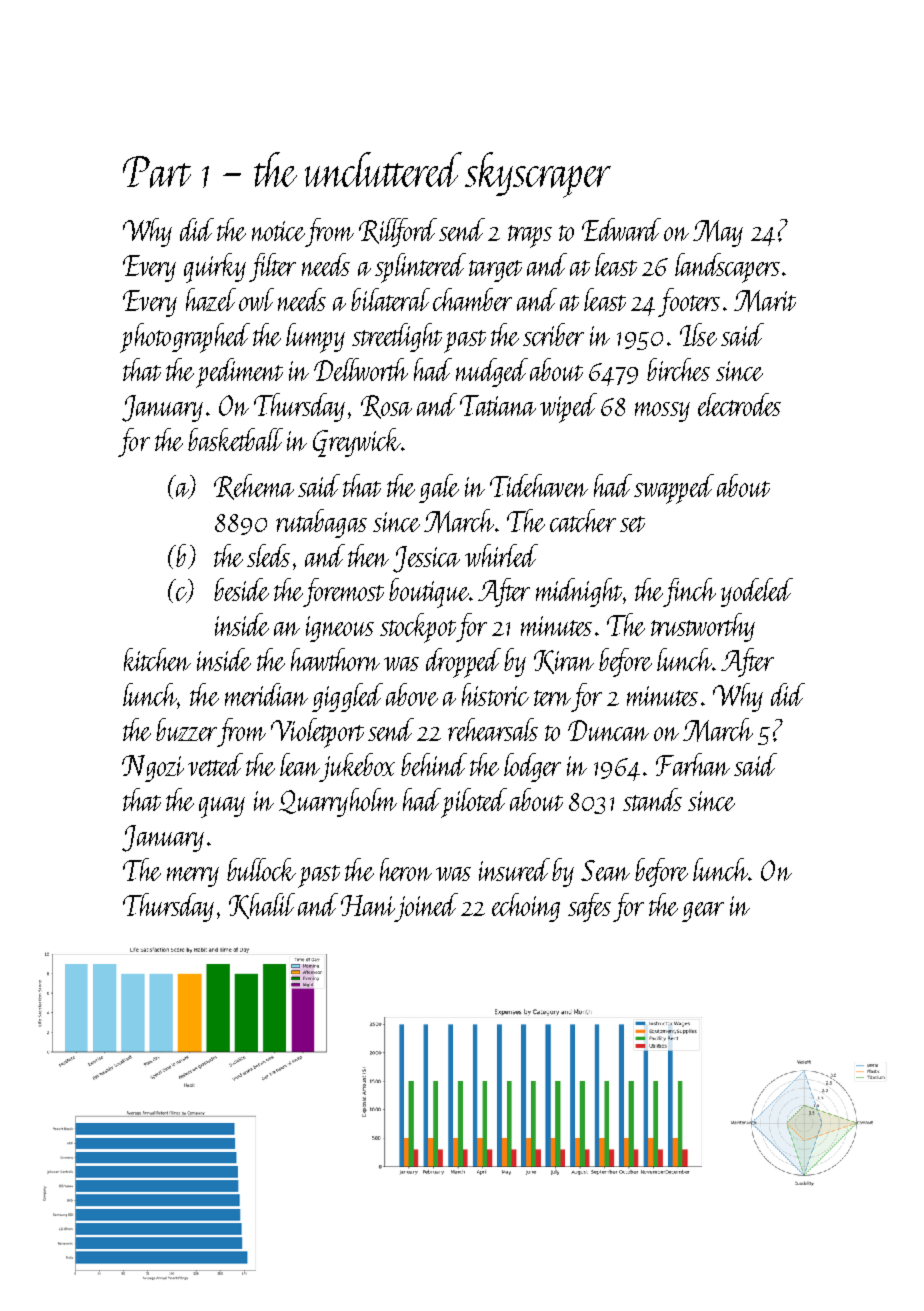  I want to click on swapped, so click(674, 489).
